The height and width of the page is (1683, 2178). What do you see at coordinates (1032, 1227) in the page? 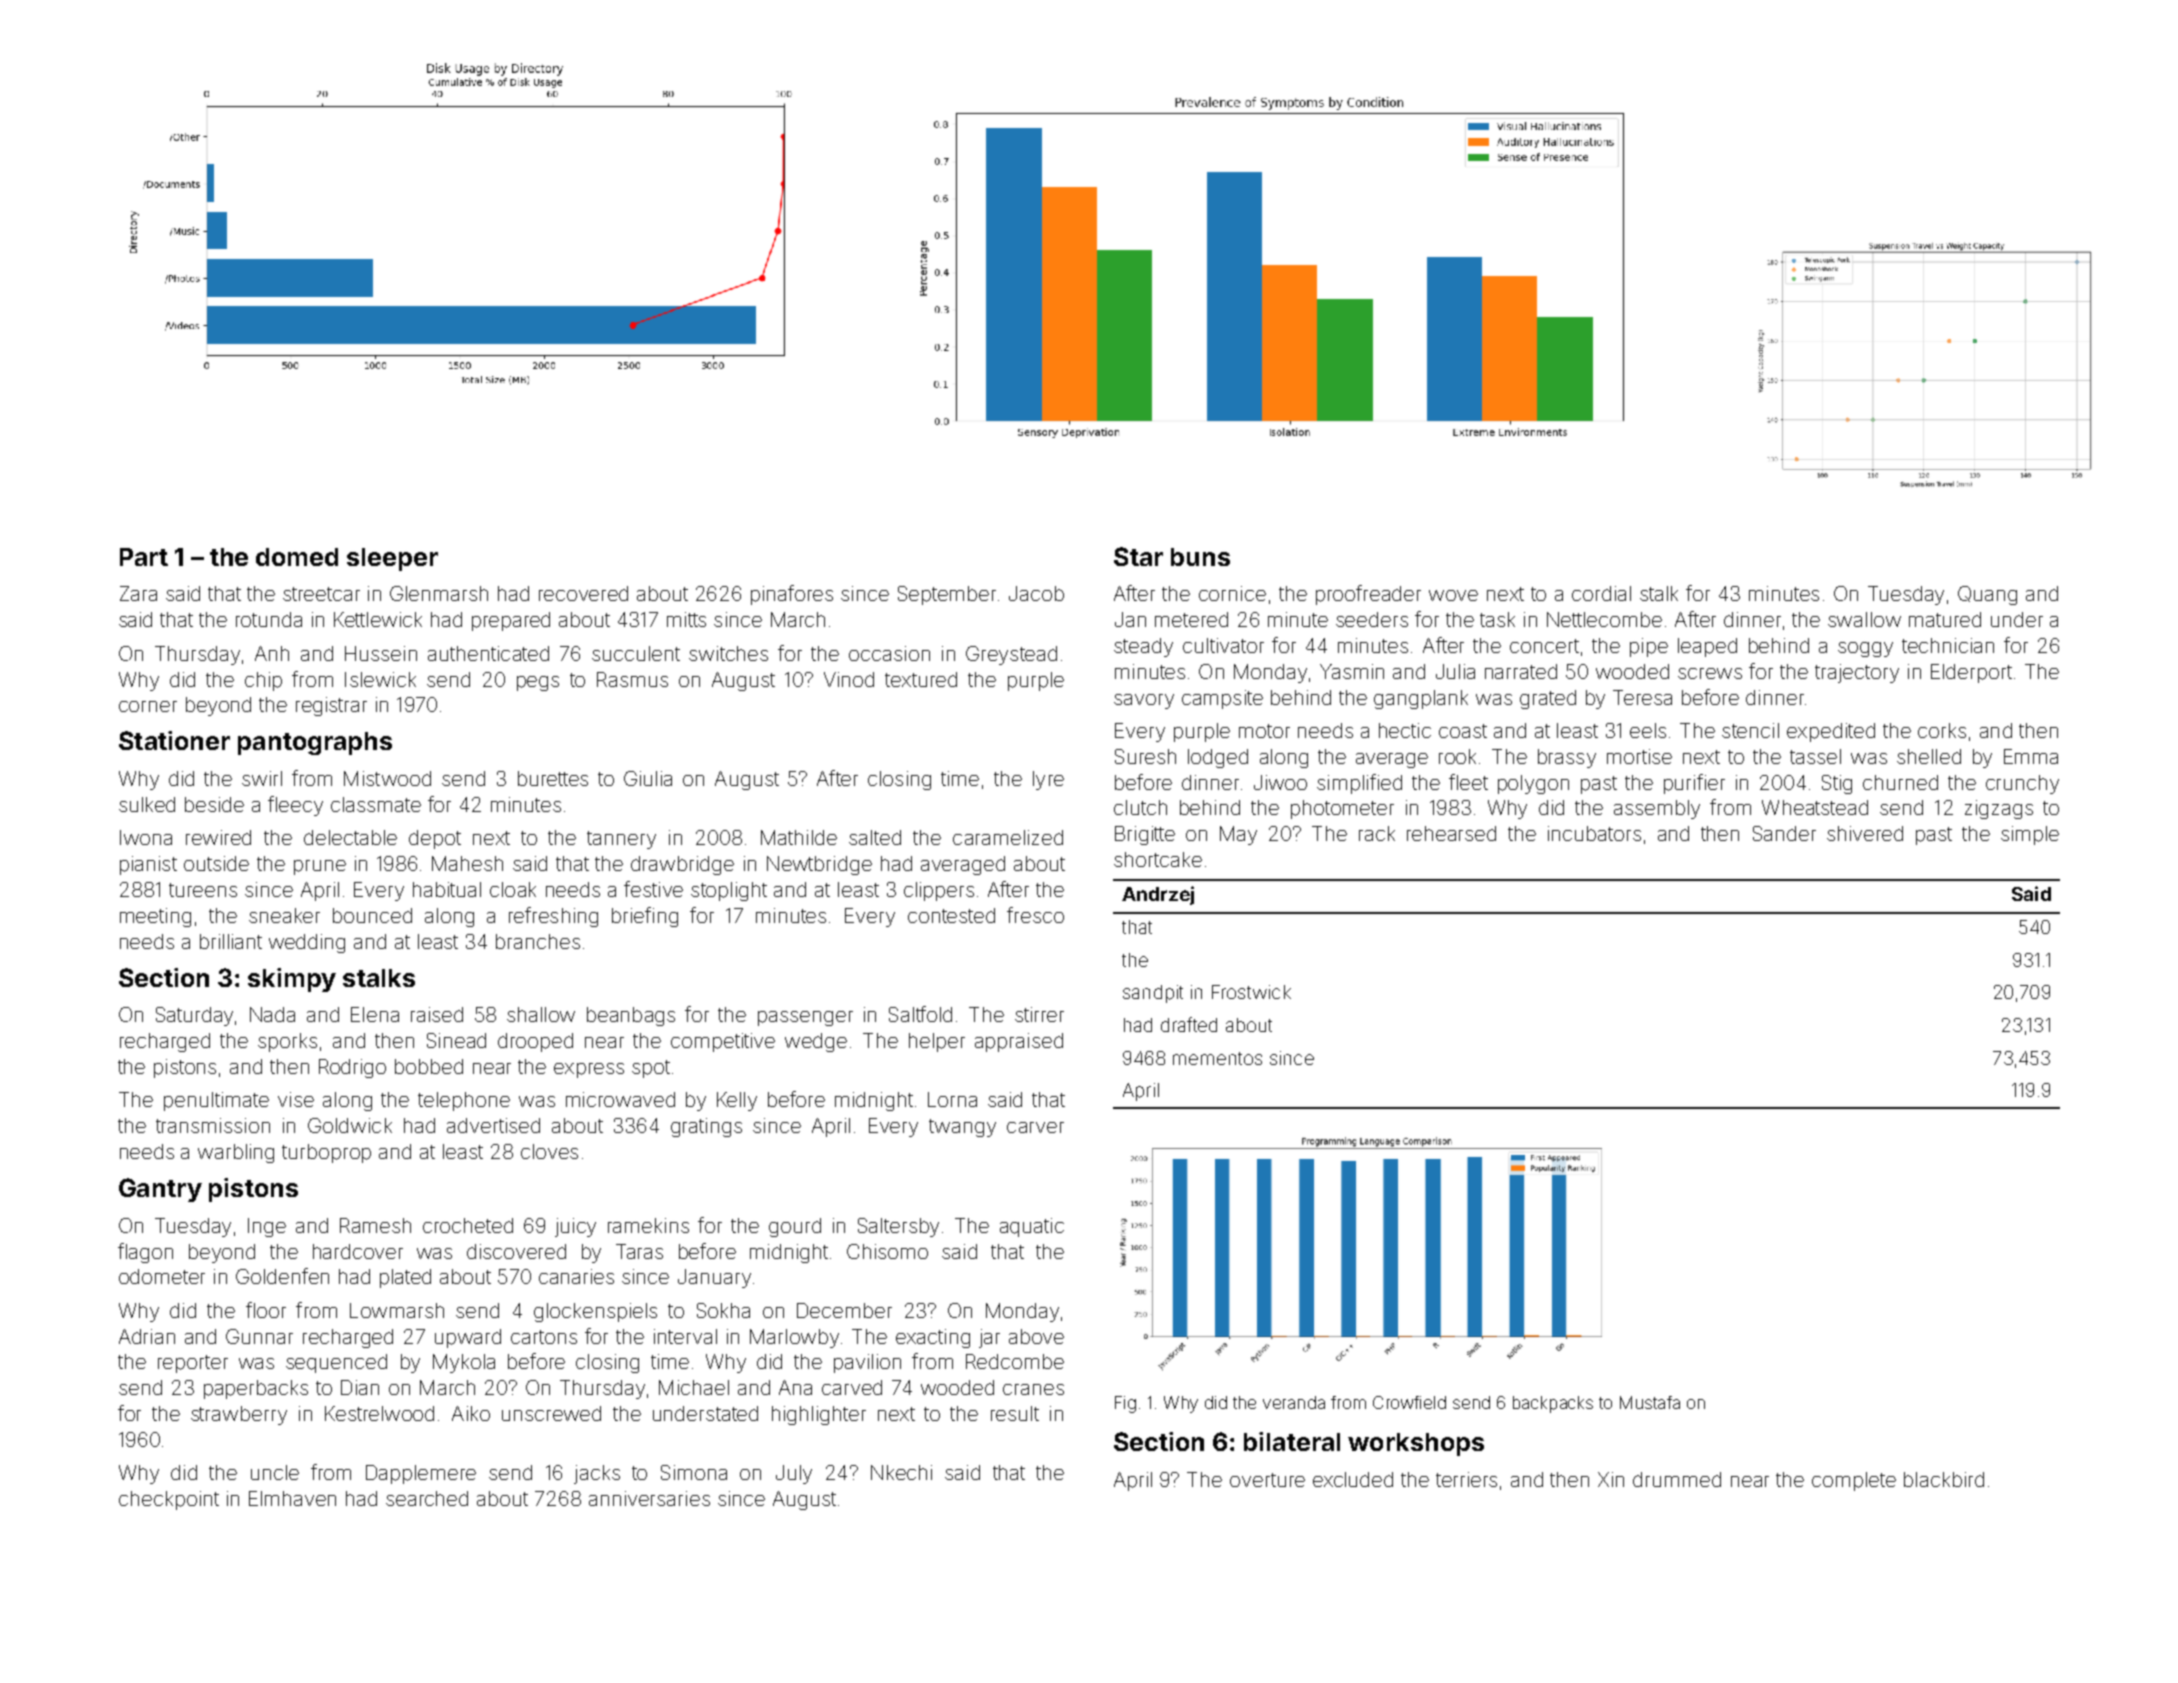
I see `aquatic` at bounding box center [1032, 1227].
